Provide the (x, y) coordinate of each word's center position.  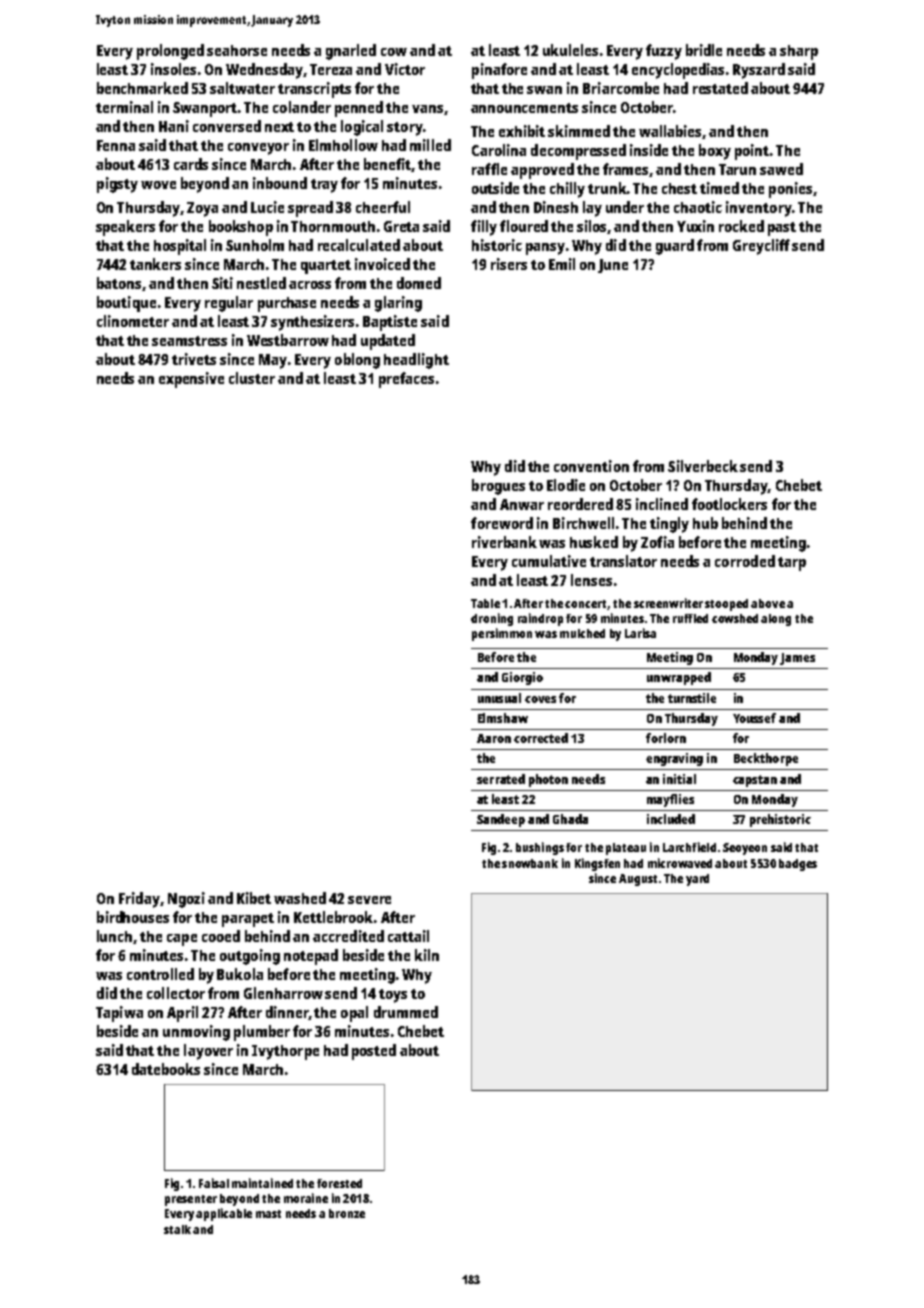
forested (339, 1183)
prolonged (170, 52)
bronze (347, 1213)
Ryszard (759, 71)
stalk (177, 1229)
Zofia (657, 542)
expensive (191, 380)
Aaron (494, 738)
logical (362, 128)
